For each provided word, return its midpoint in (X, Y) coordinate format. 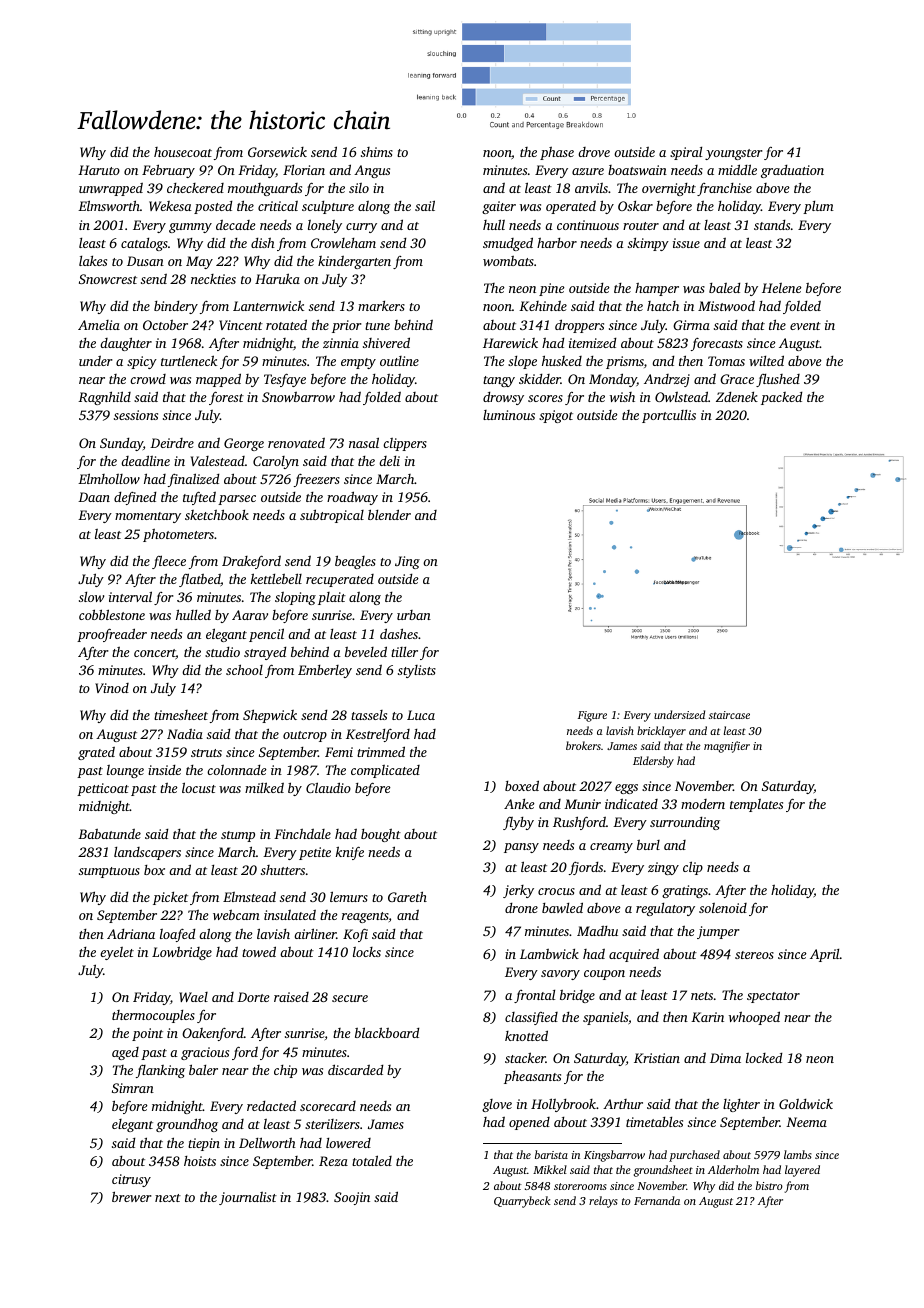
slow (91, 597)
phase (557, 153)
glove (497, 1105)
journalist (248, 1198)
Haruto (99, 170)
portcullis (669, 416)
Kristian (657, 1058)
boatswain (637, 170)
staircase (729, 715)
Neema (806, 1122)
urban (414, 615)
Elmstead (249, 897)
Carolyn (276, 462)
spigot (556, 416)
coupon (604, 975)
